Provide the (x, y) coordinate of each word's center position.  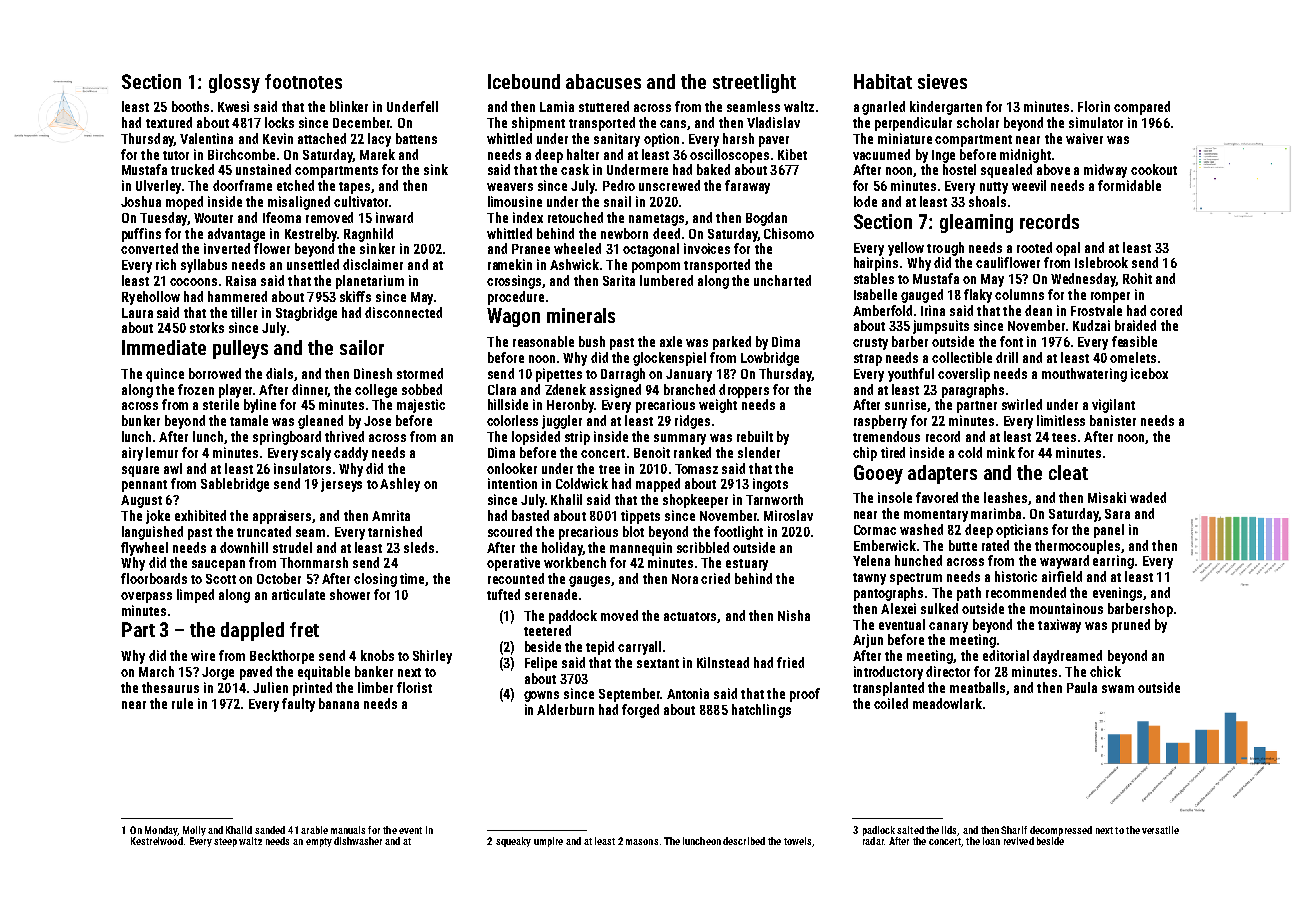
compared (1142, 108)
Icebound (524, 81)
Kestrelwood (157, 841)
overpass (146, 597)
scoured (510, 531)
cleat (1068, 472)
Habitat (883, 81)
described (744, 841)
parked (732, 343)
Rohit (1137, 278)
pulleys (240, 349)
